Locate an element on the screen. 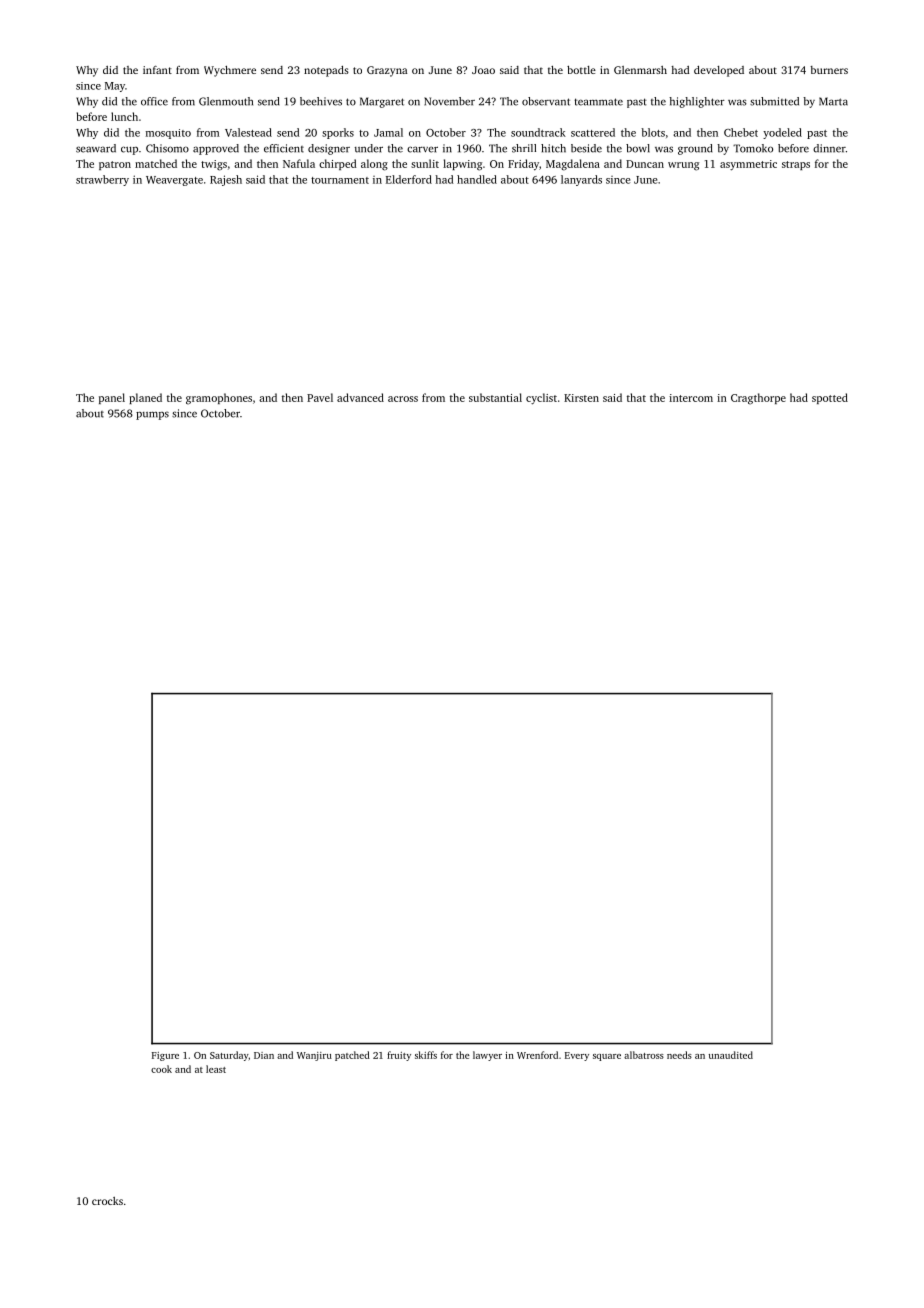 This screenshot has height=1308, width=924. Wrenford is located at coordinates (537, 1055).
